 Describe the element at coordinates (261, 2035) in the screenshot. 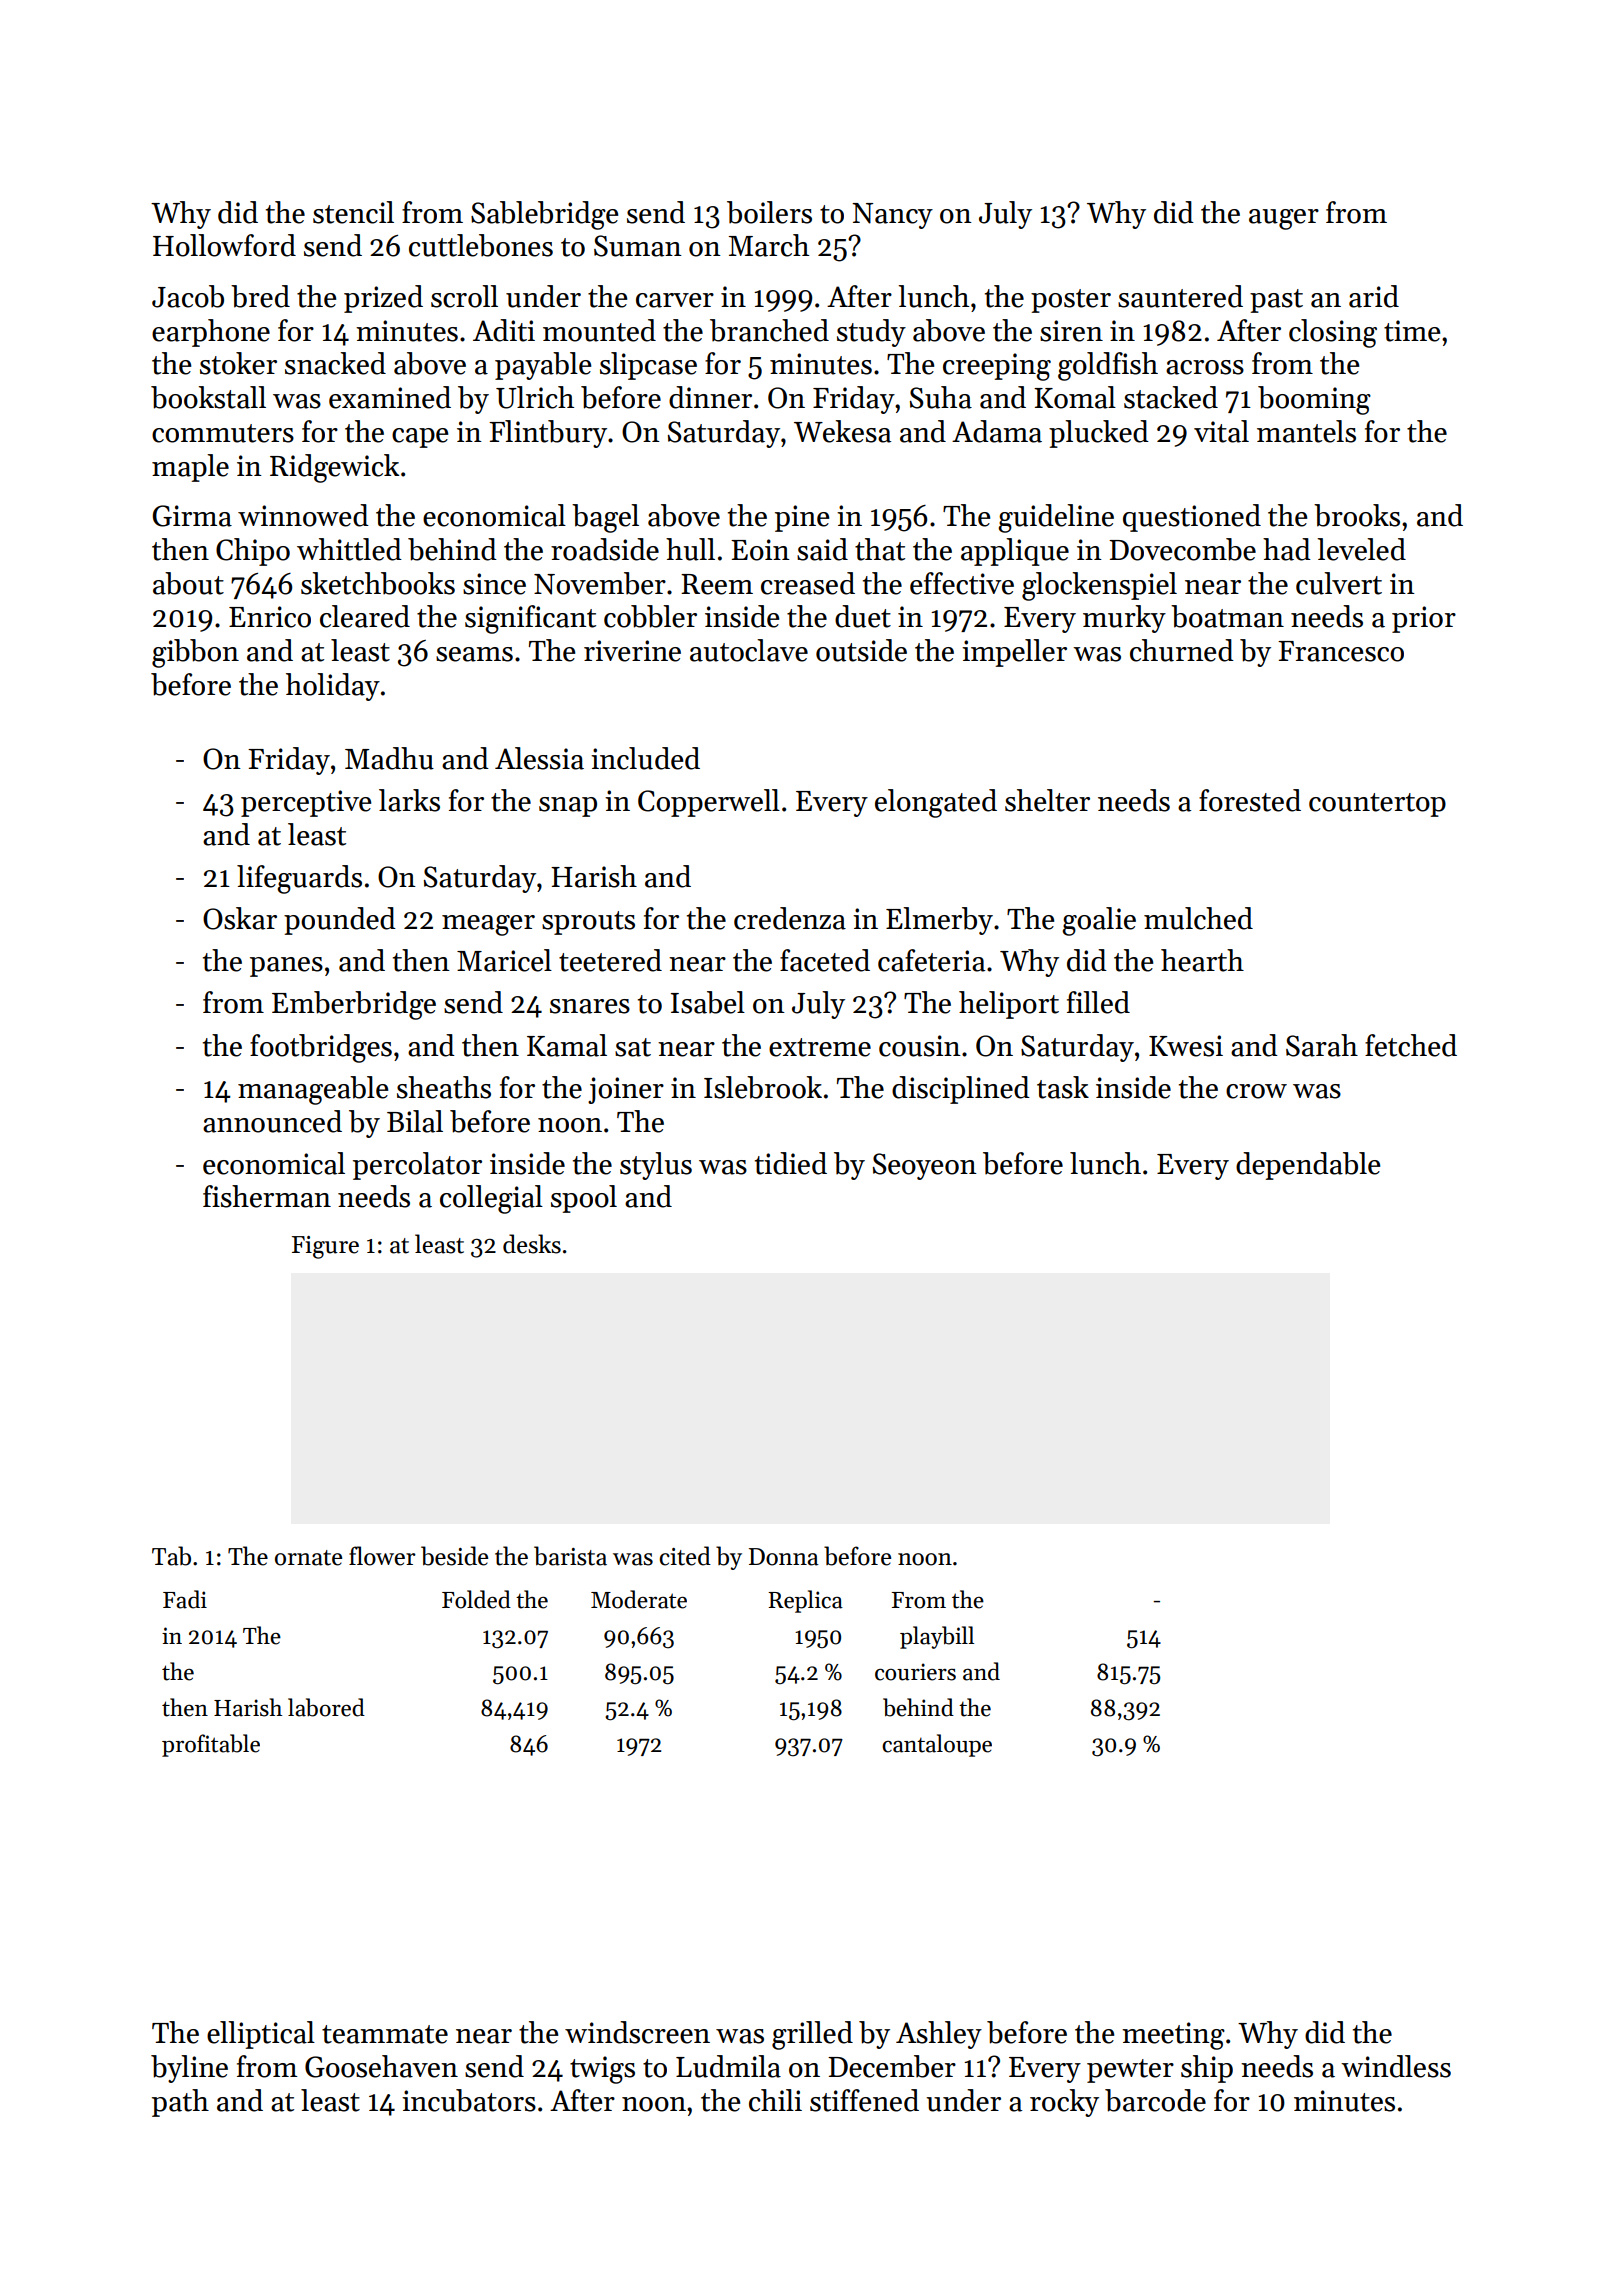

I see `elliptical` at that location.
